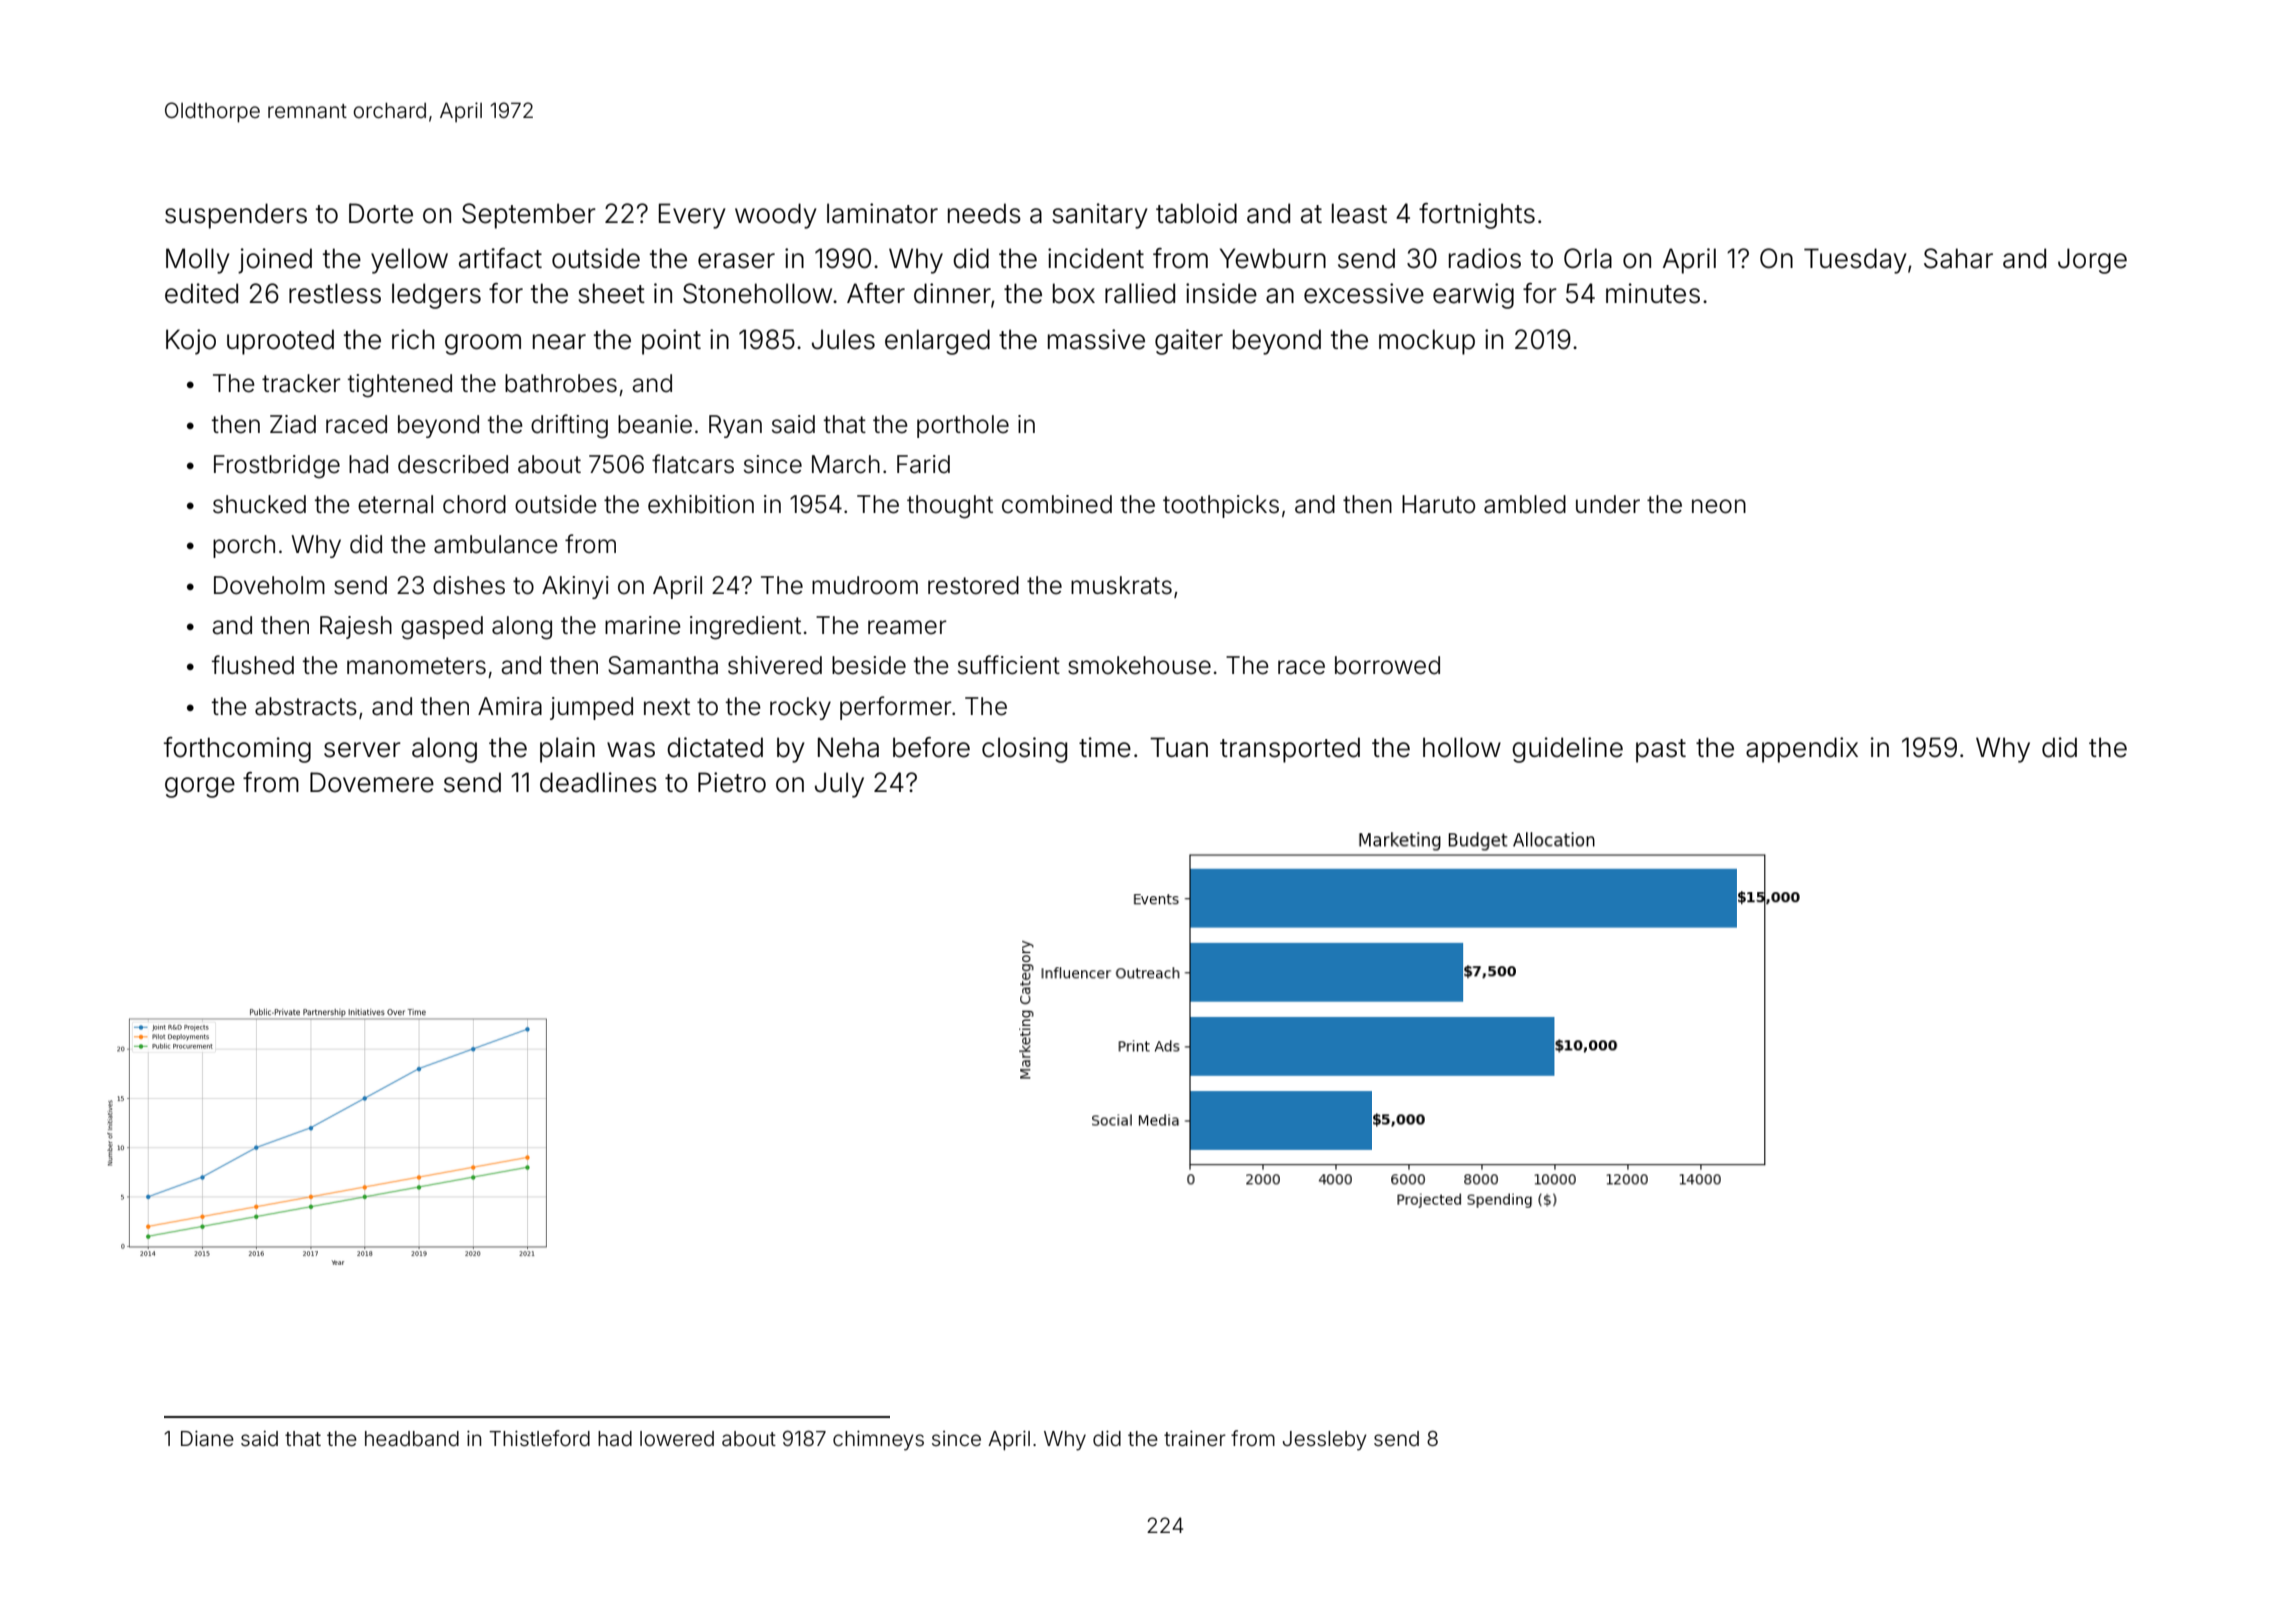 Image resolution: width=2292 pixels, height=1620 pixels. What do you see at coordinates (878, 1441) in the screenshot?
I see `chimneys` at bounding box center [878, 1441].
